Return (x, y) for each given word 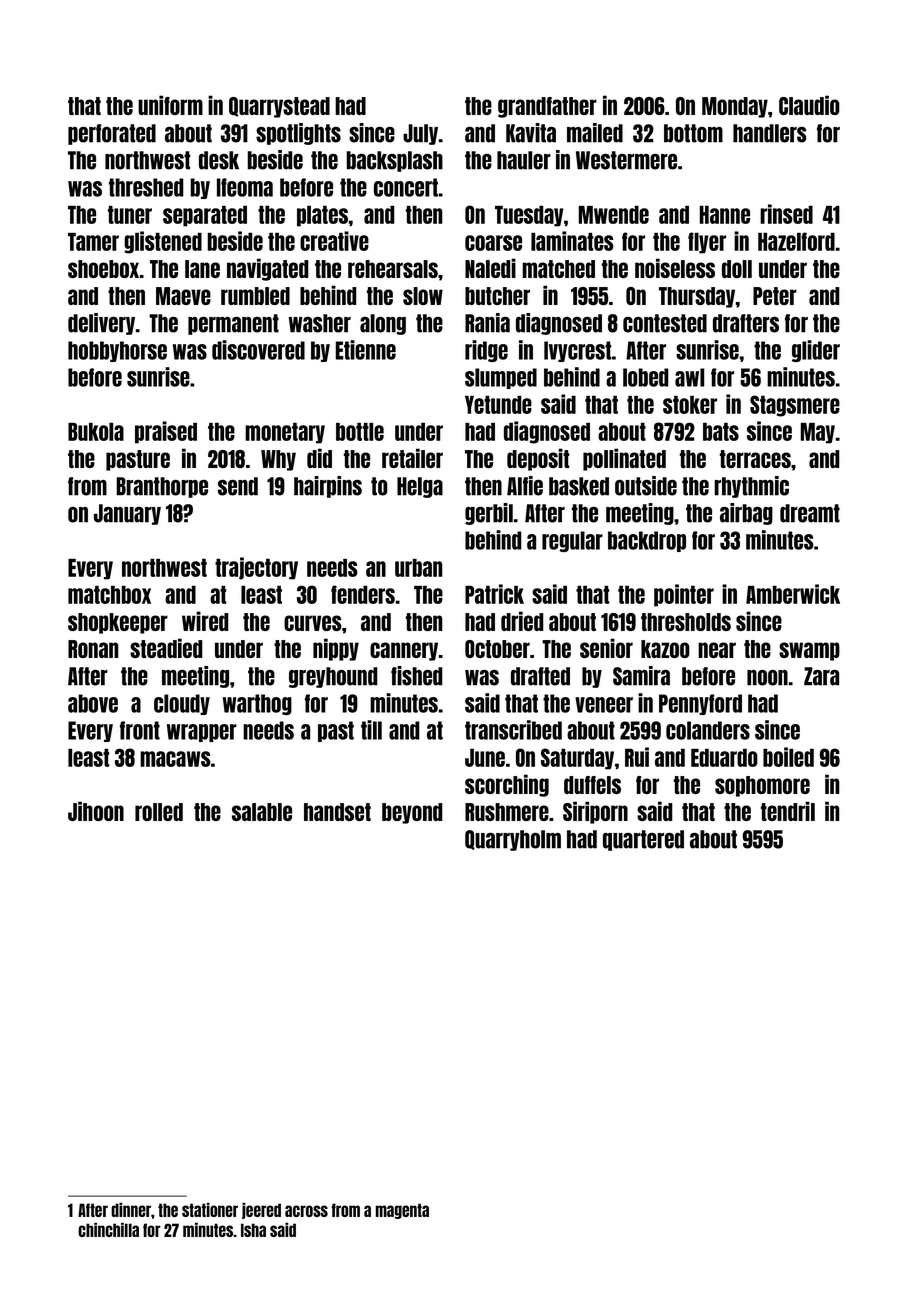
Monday (735, 107)
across (306, 1211)
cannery (404, 651)
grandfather (547, 107)
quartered (643, 840)
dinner (131, 1209)
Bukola (96, 432)
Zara (821, 676)
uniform (170, 105)
